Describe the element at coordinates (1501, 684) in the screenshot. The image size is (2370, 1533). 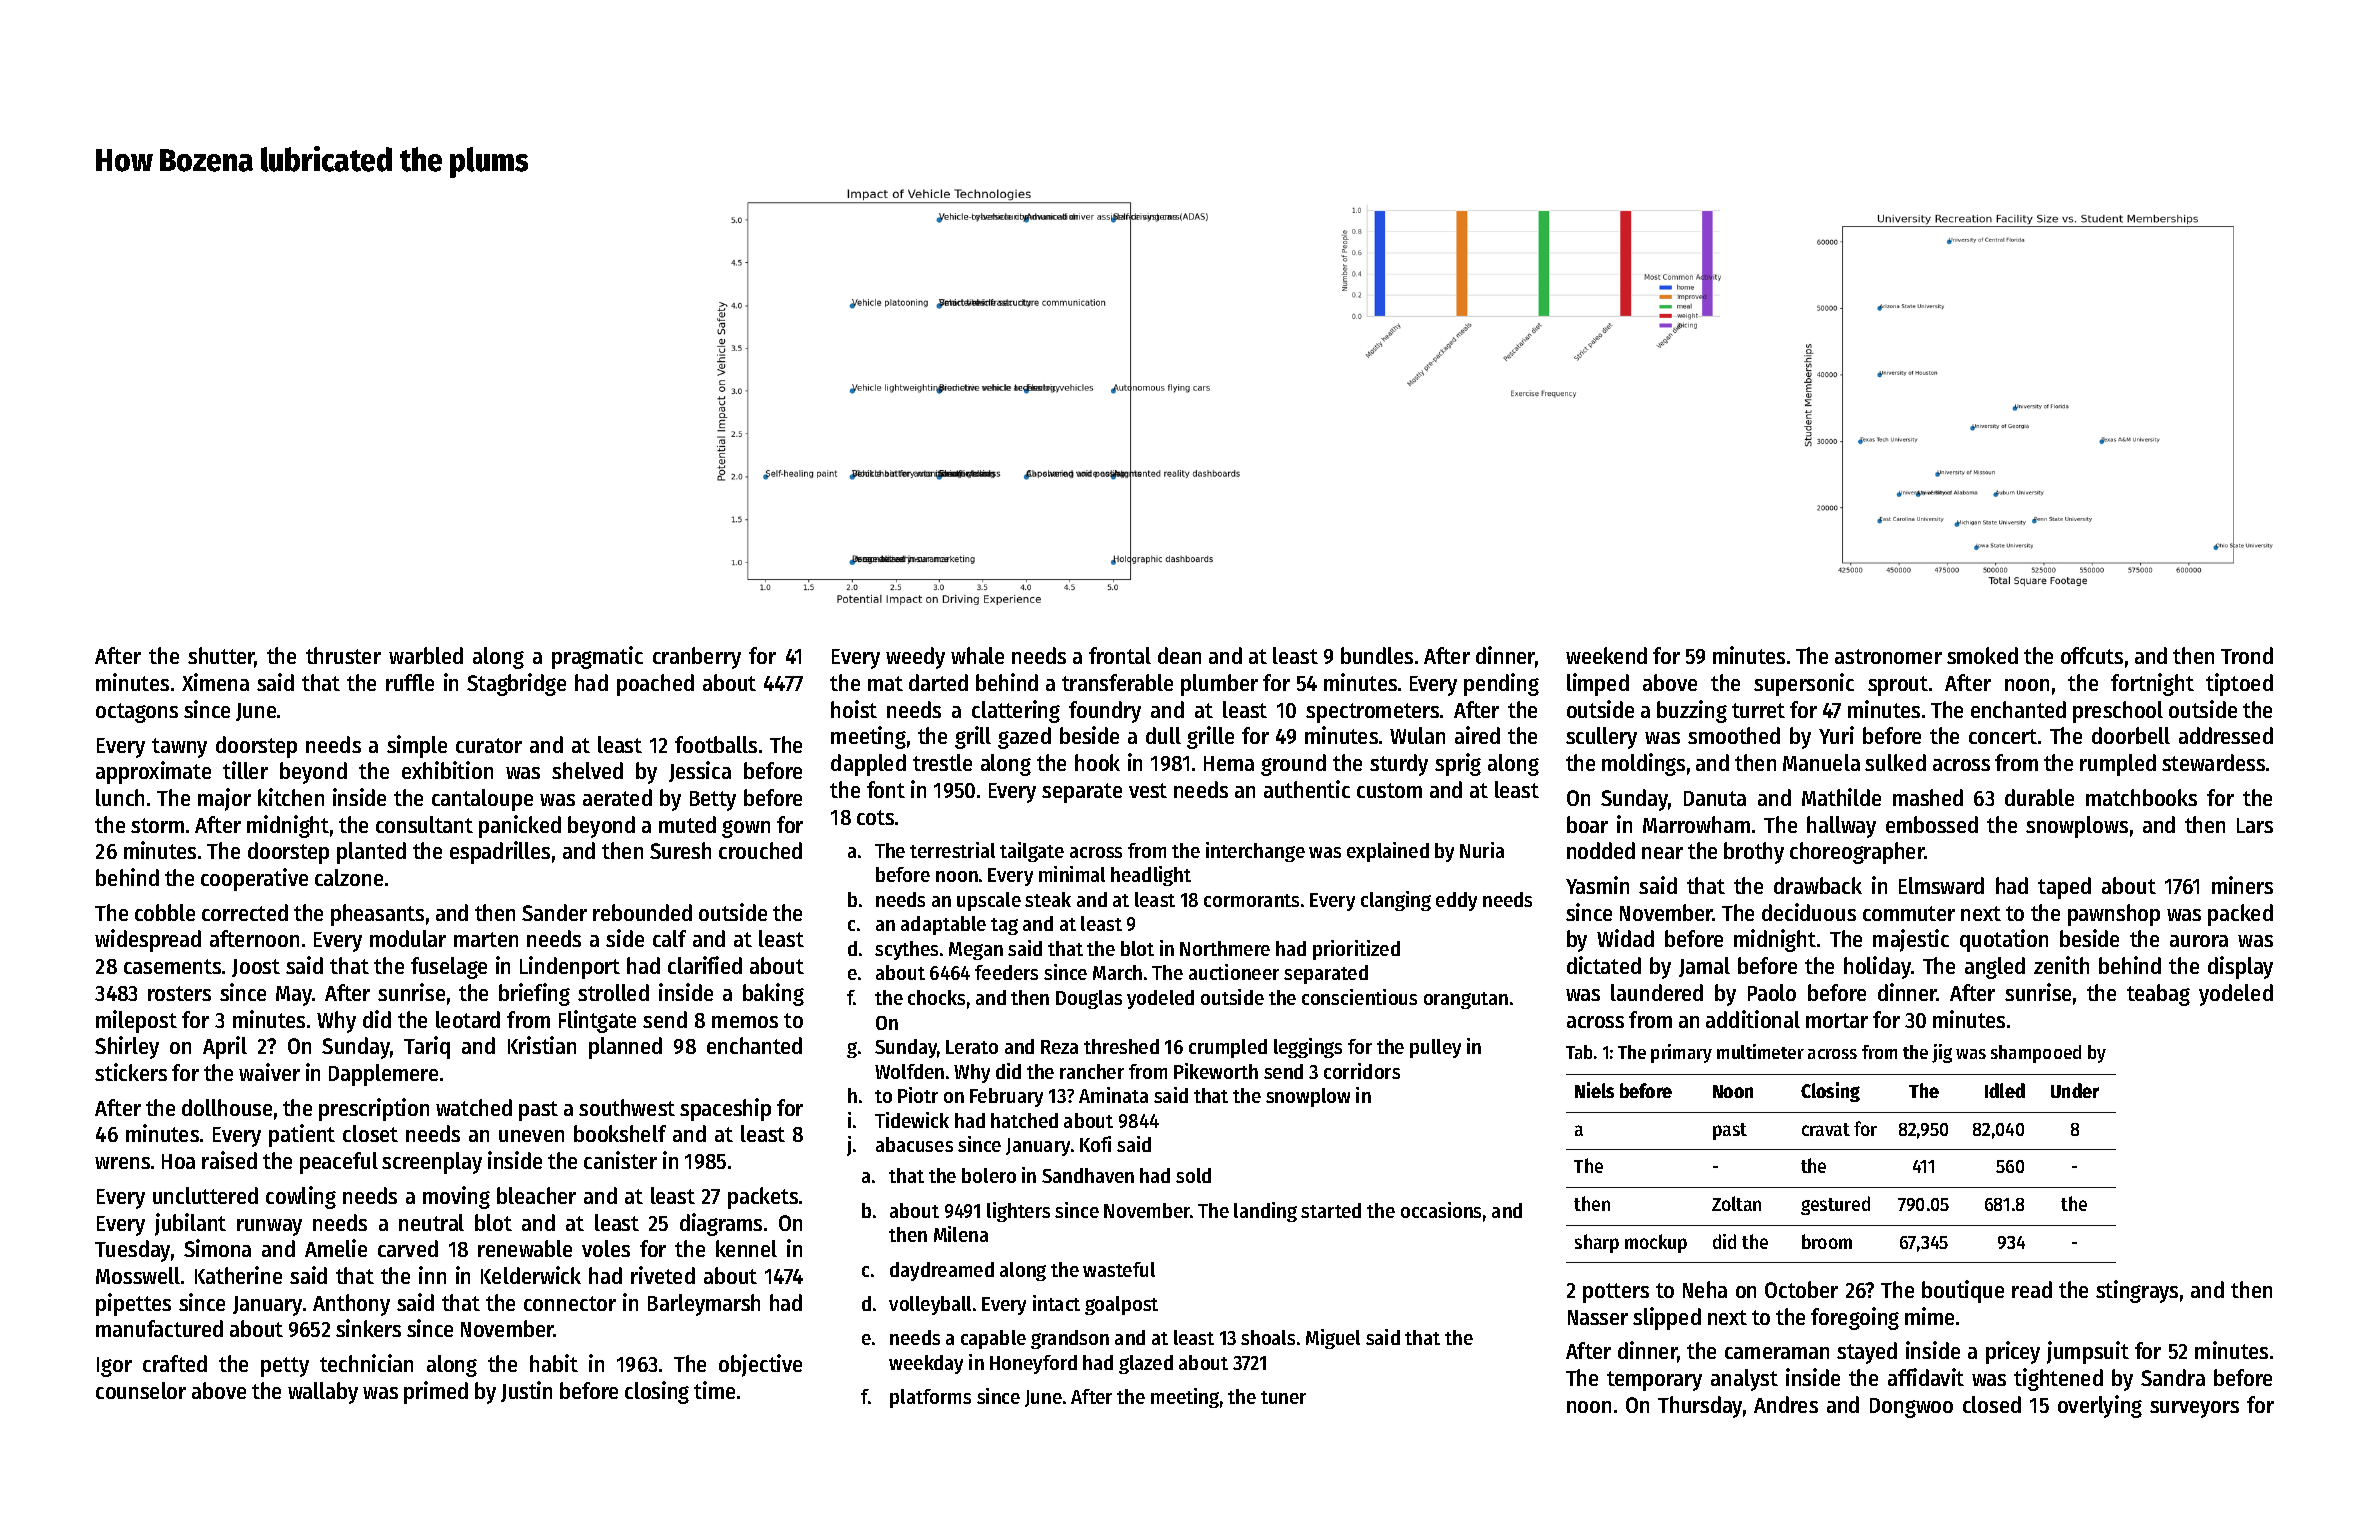
I see `pending` at that location.
